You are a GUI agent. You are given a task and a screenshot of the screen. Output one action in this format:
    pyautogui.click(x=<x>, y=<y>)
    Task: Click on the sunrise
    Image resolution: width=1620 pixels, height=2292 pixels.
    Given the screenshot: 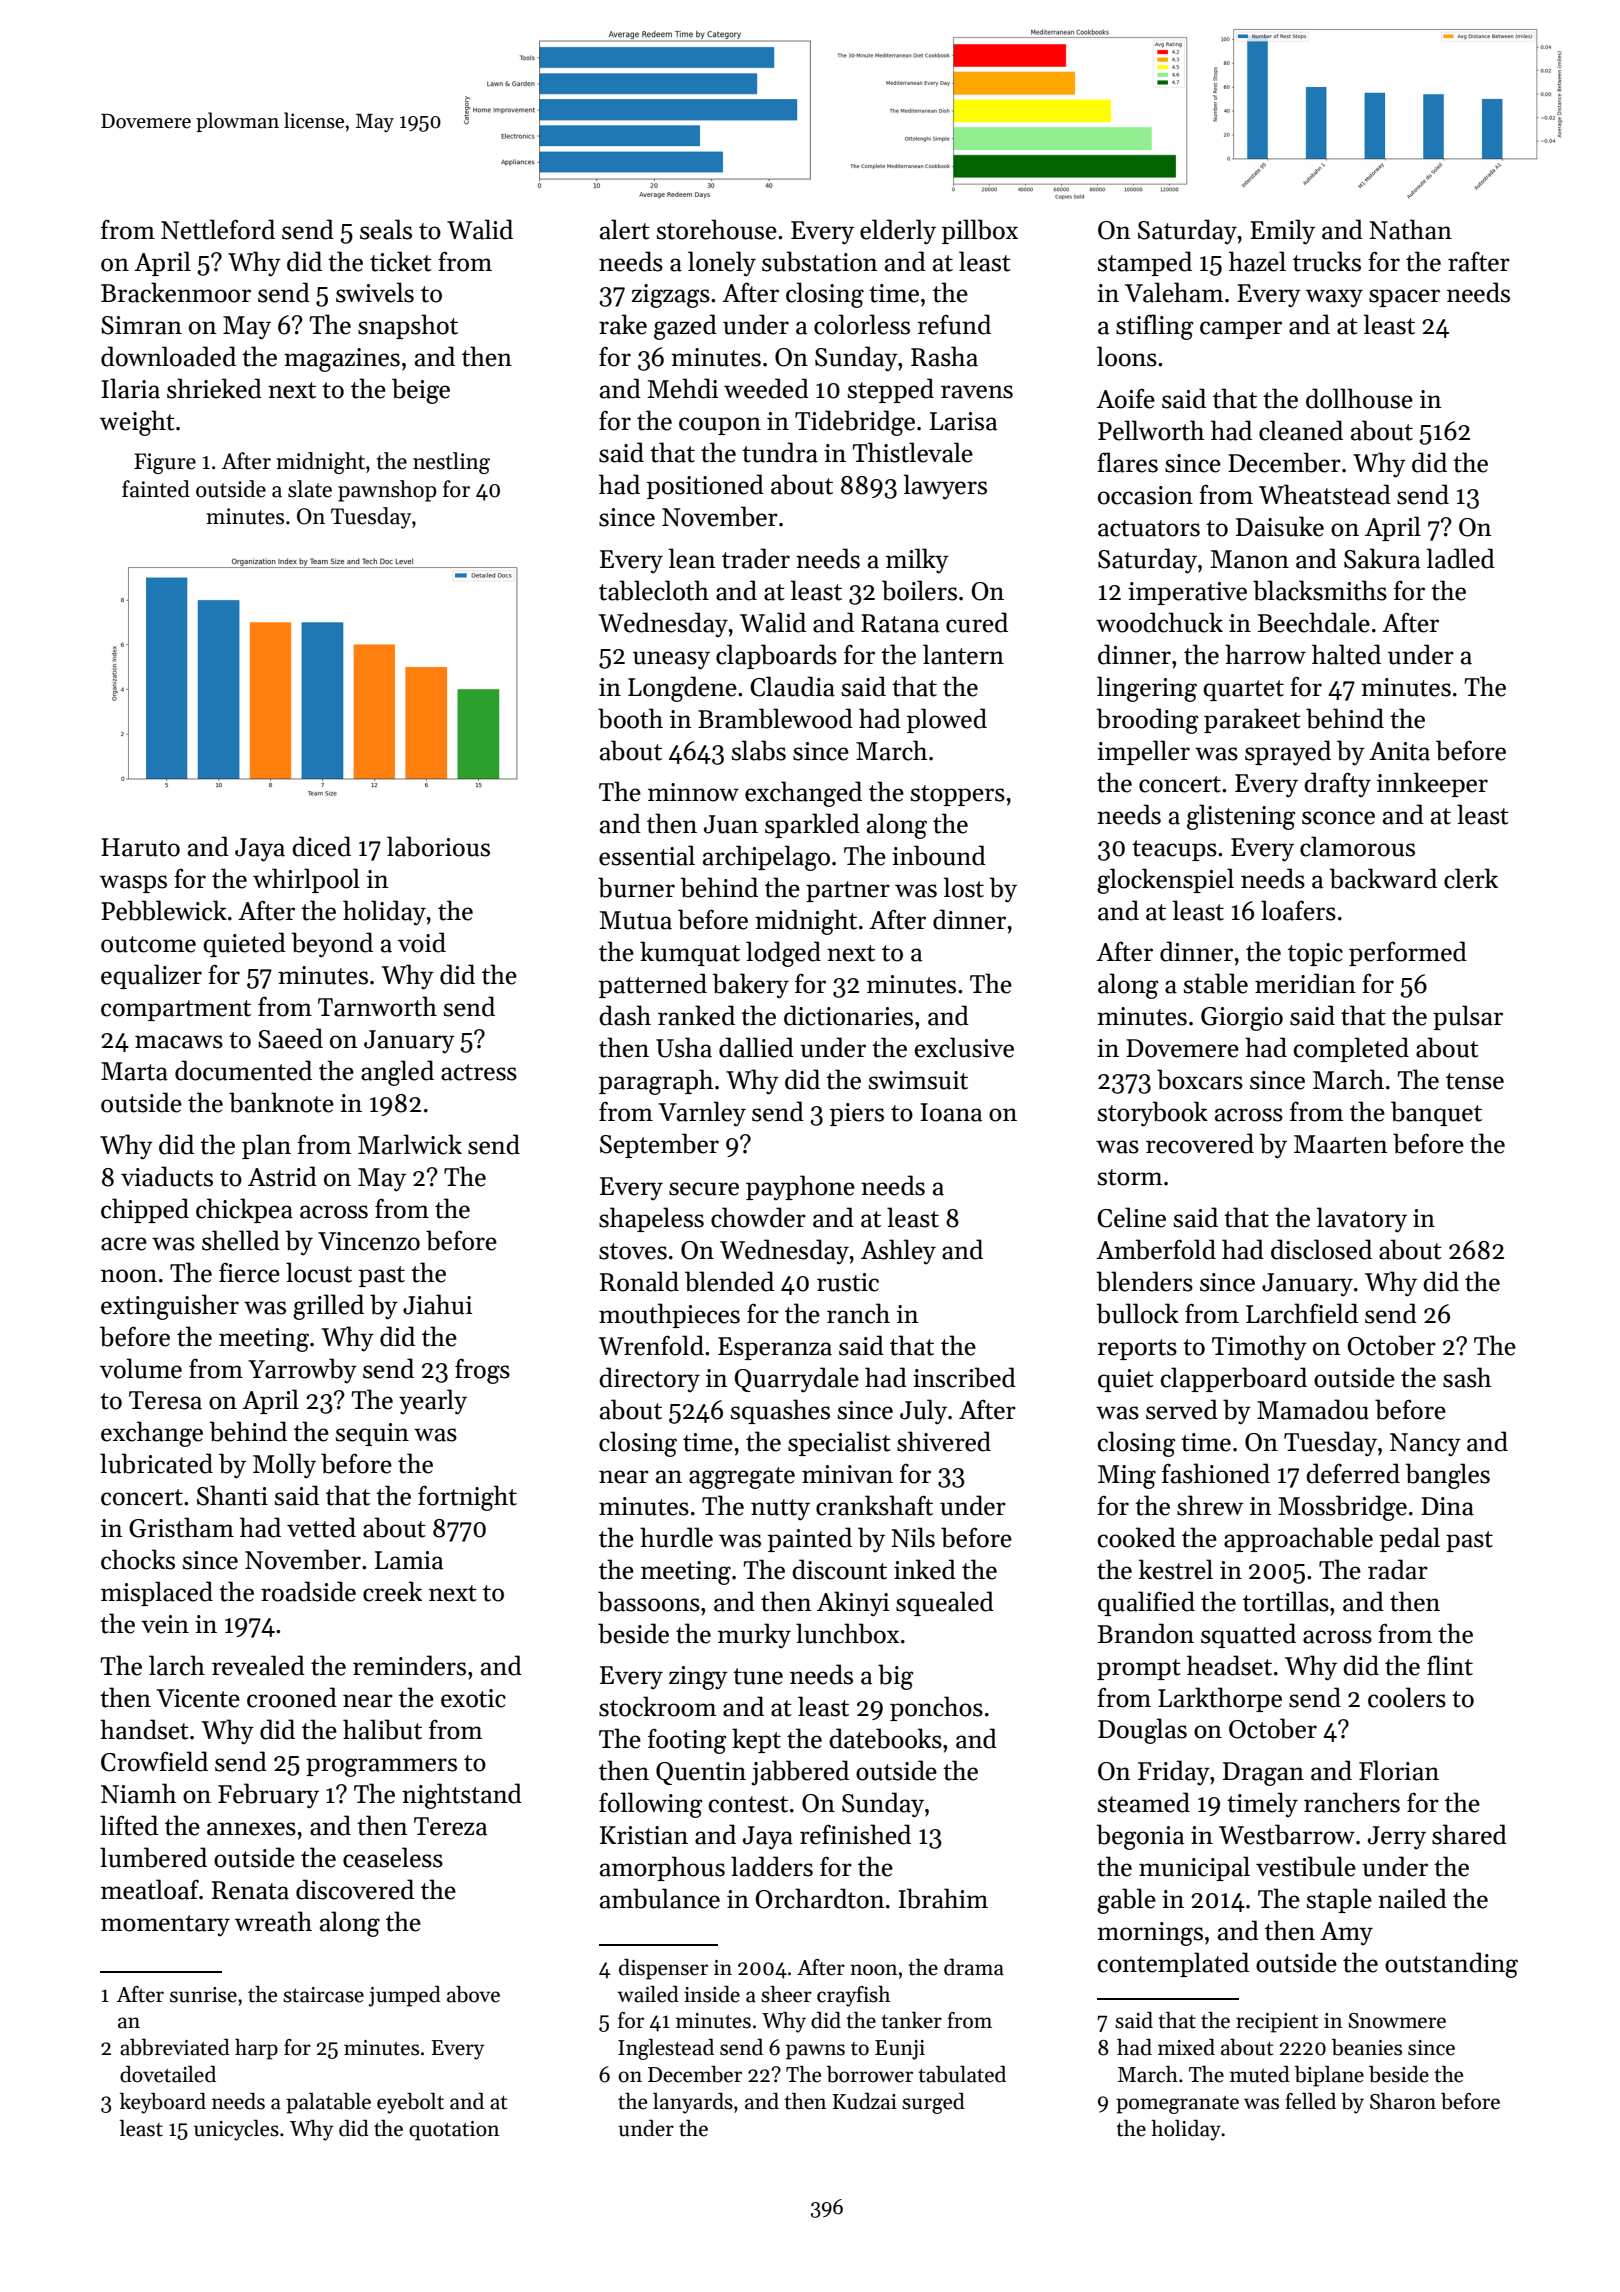 What is the action you would take?
    pyautogui.click(x=203, y=1995)
